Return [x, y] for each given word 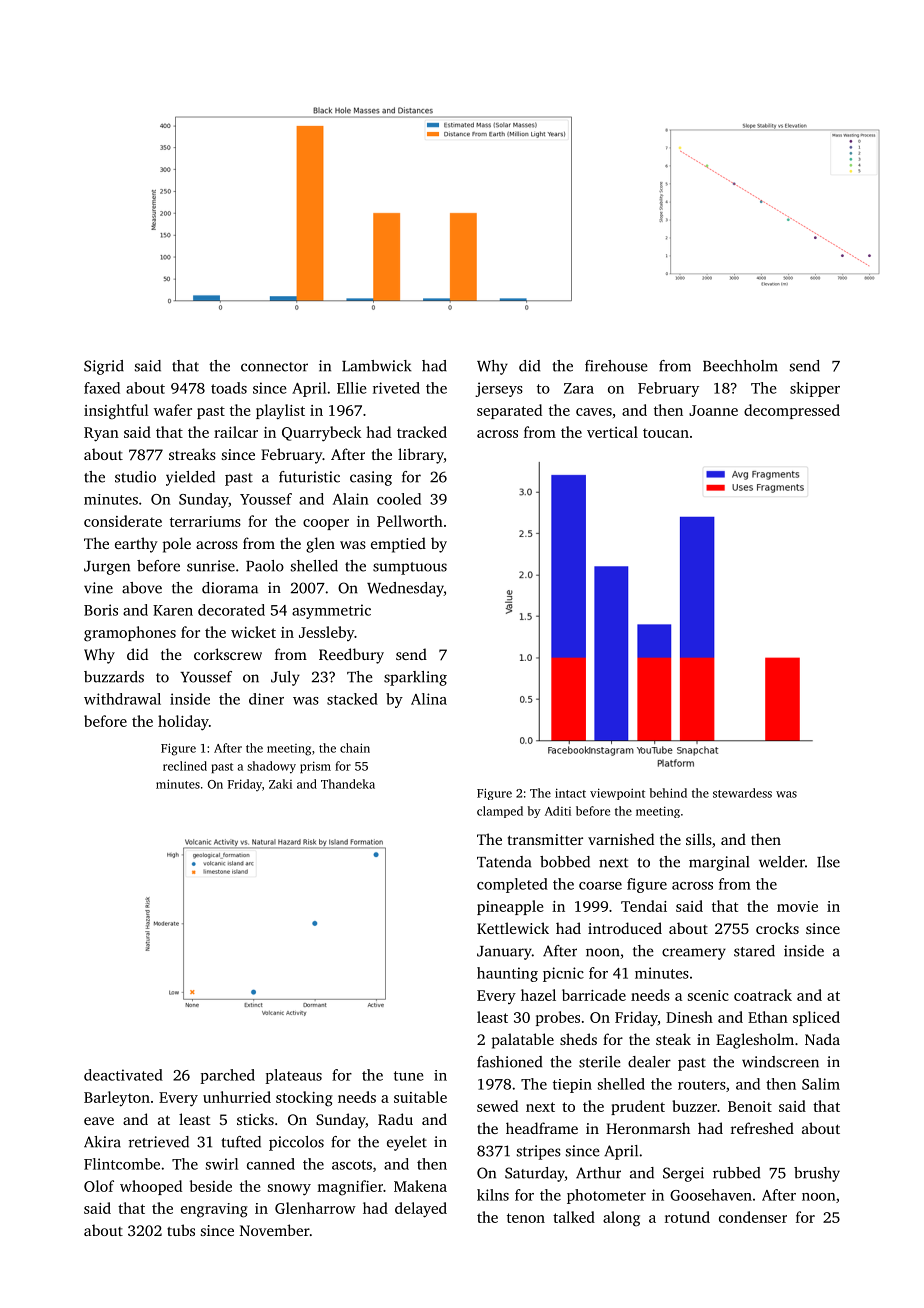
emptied [398, 545]
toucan [666, 433]
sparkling [415, 678]
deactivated [123, 1075]
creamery [694, 954]
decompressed [792, 411]
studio [135, 477]
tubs [181, 1230]
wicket [253, 632]
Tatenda [504, 862]
